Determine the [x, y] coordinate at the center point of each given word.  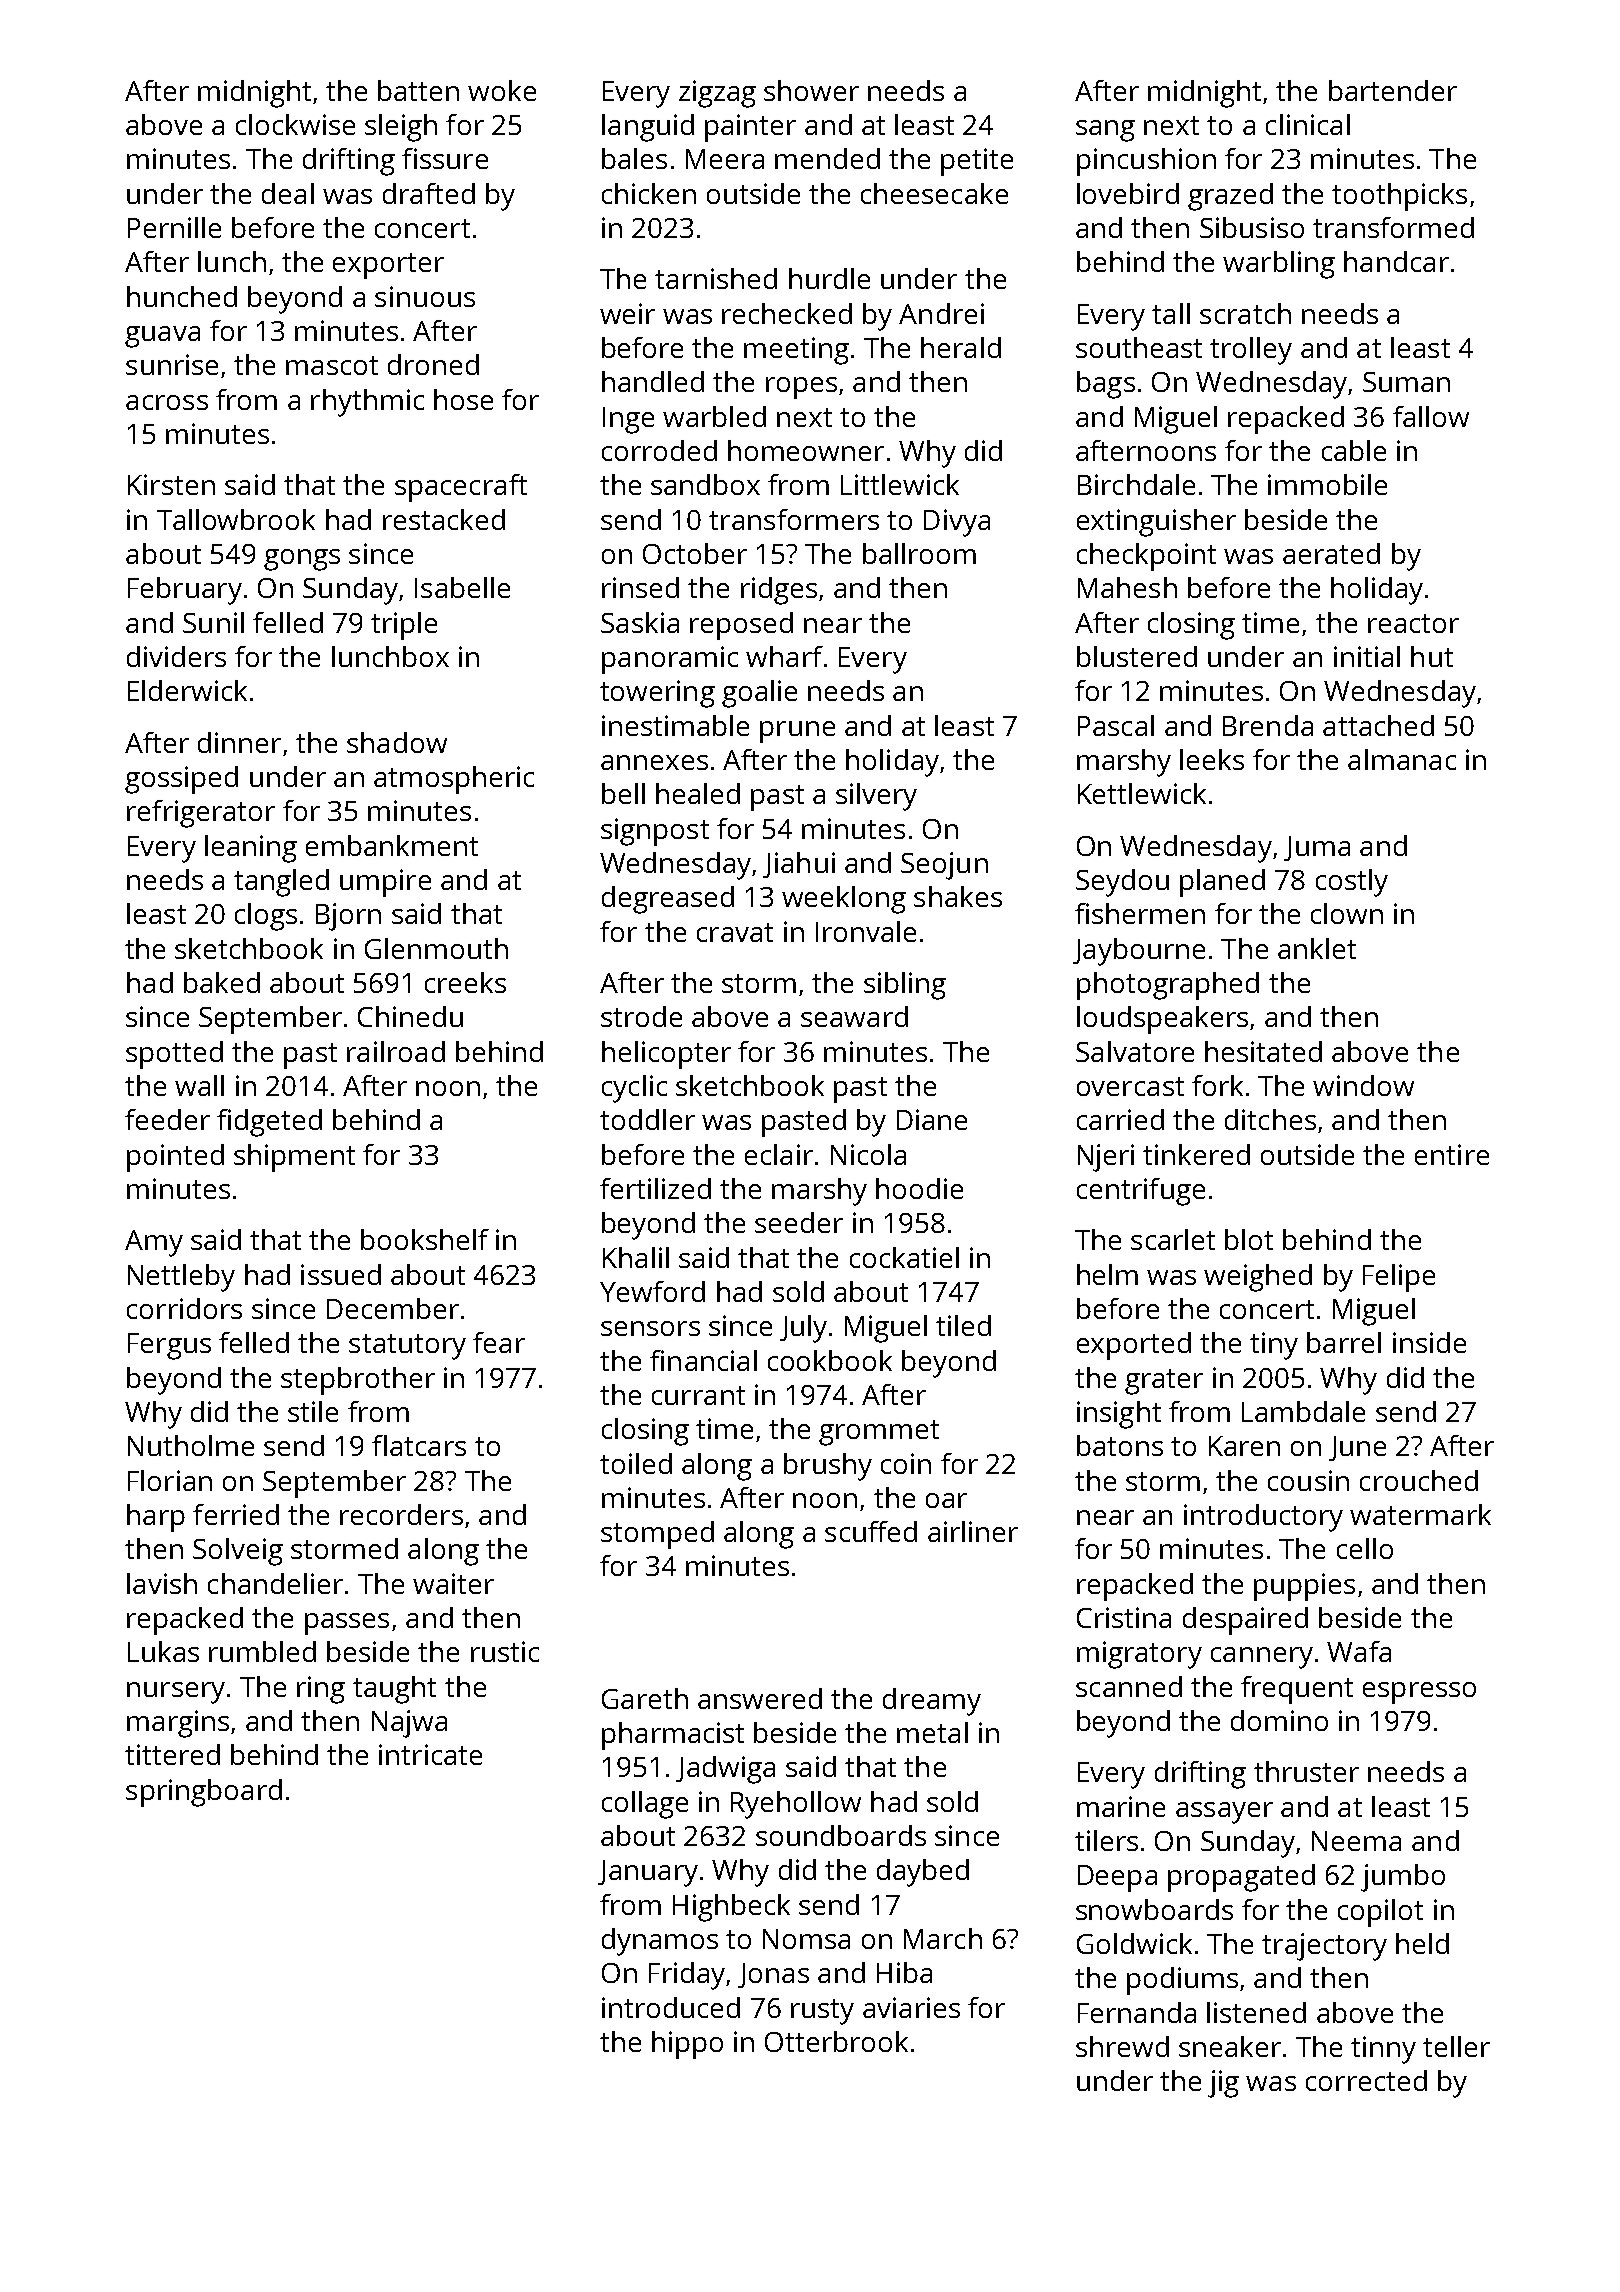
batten [418, 90]
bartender [1393, 90]
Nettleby [181, 1278]
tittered [172, 1754]
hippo [687, 2045]
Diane [932, 1119]
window [1363, 1085]
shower [811, 90]
